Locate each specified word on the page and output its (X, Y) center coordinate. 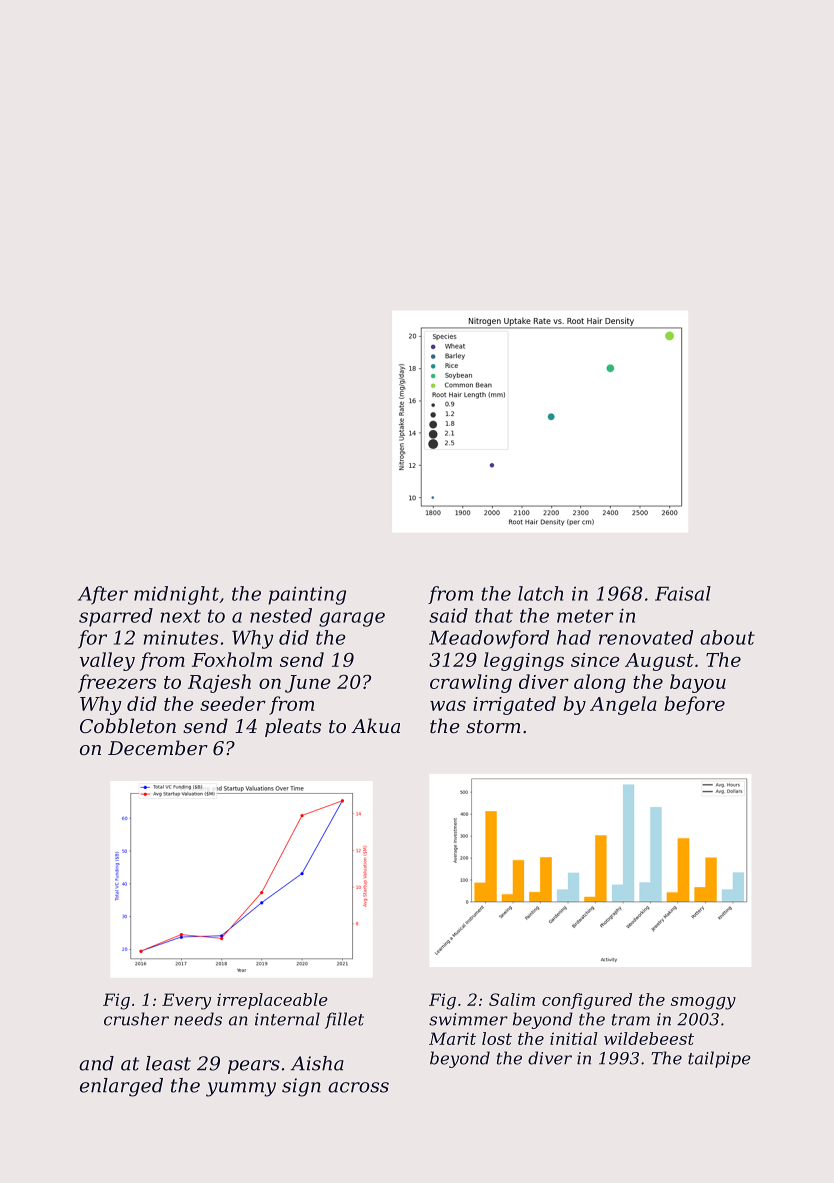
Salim (512, 999)
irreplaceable (272, 1001)
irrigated (514, 705)
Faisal (683, 593)
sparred (116, 617)
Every (186, 1001)
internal (287, 1019)
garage (352, 619)
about (727, 637)
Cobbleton (128, 725)
